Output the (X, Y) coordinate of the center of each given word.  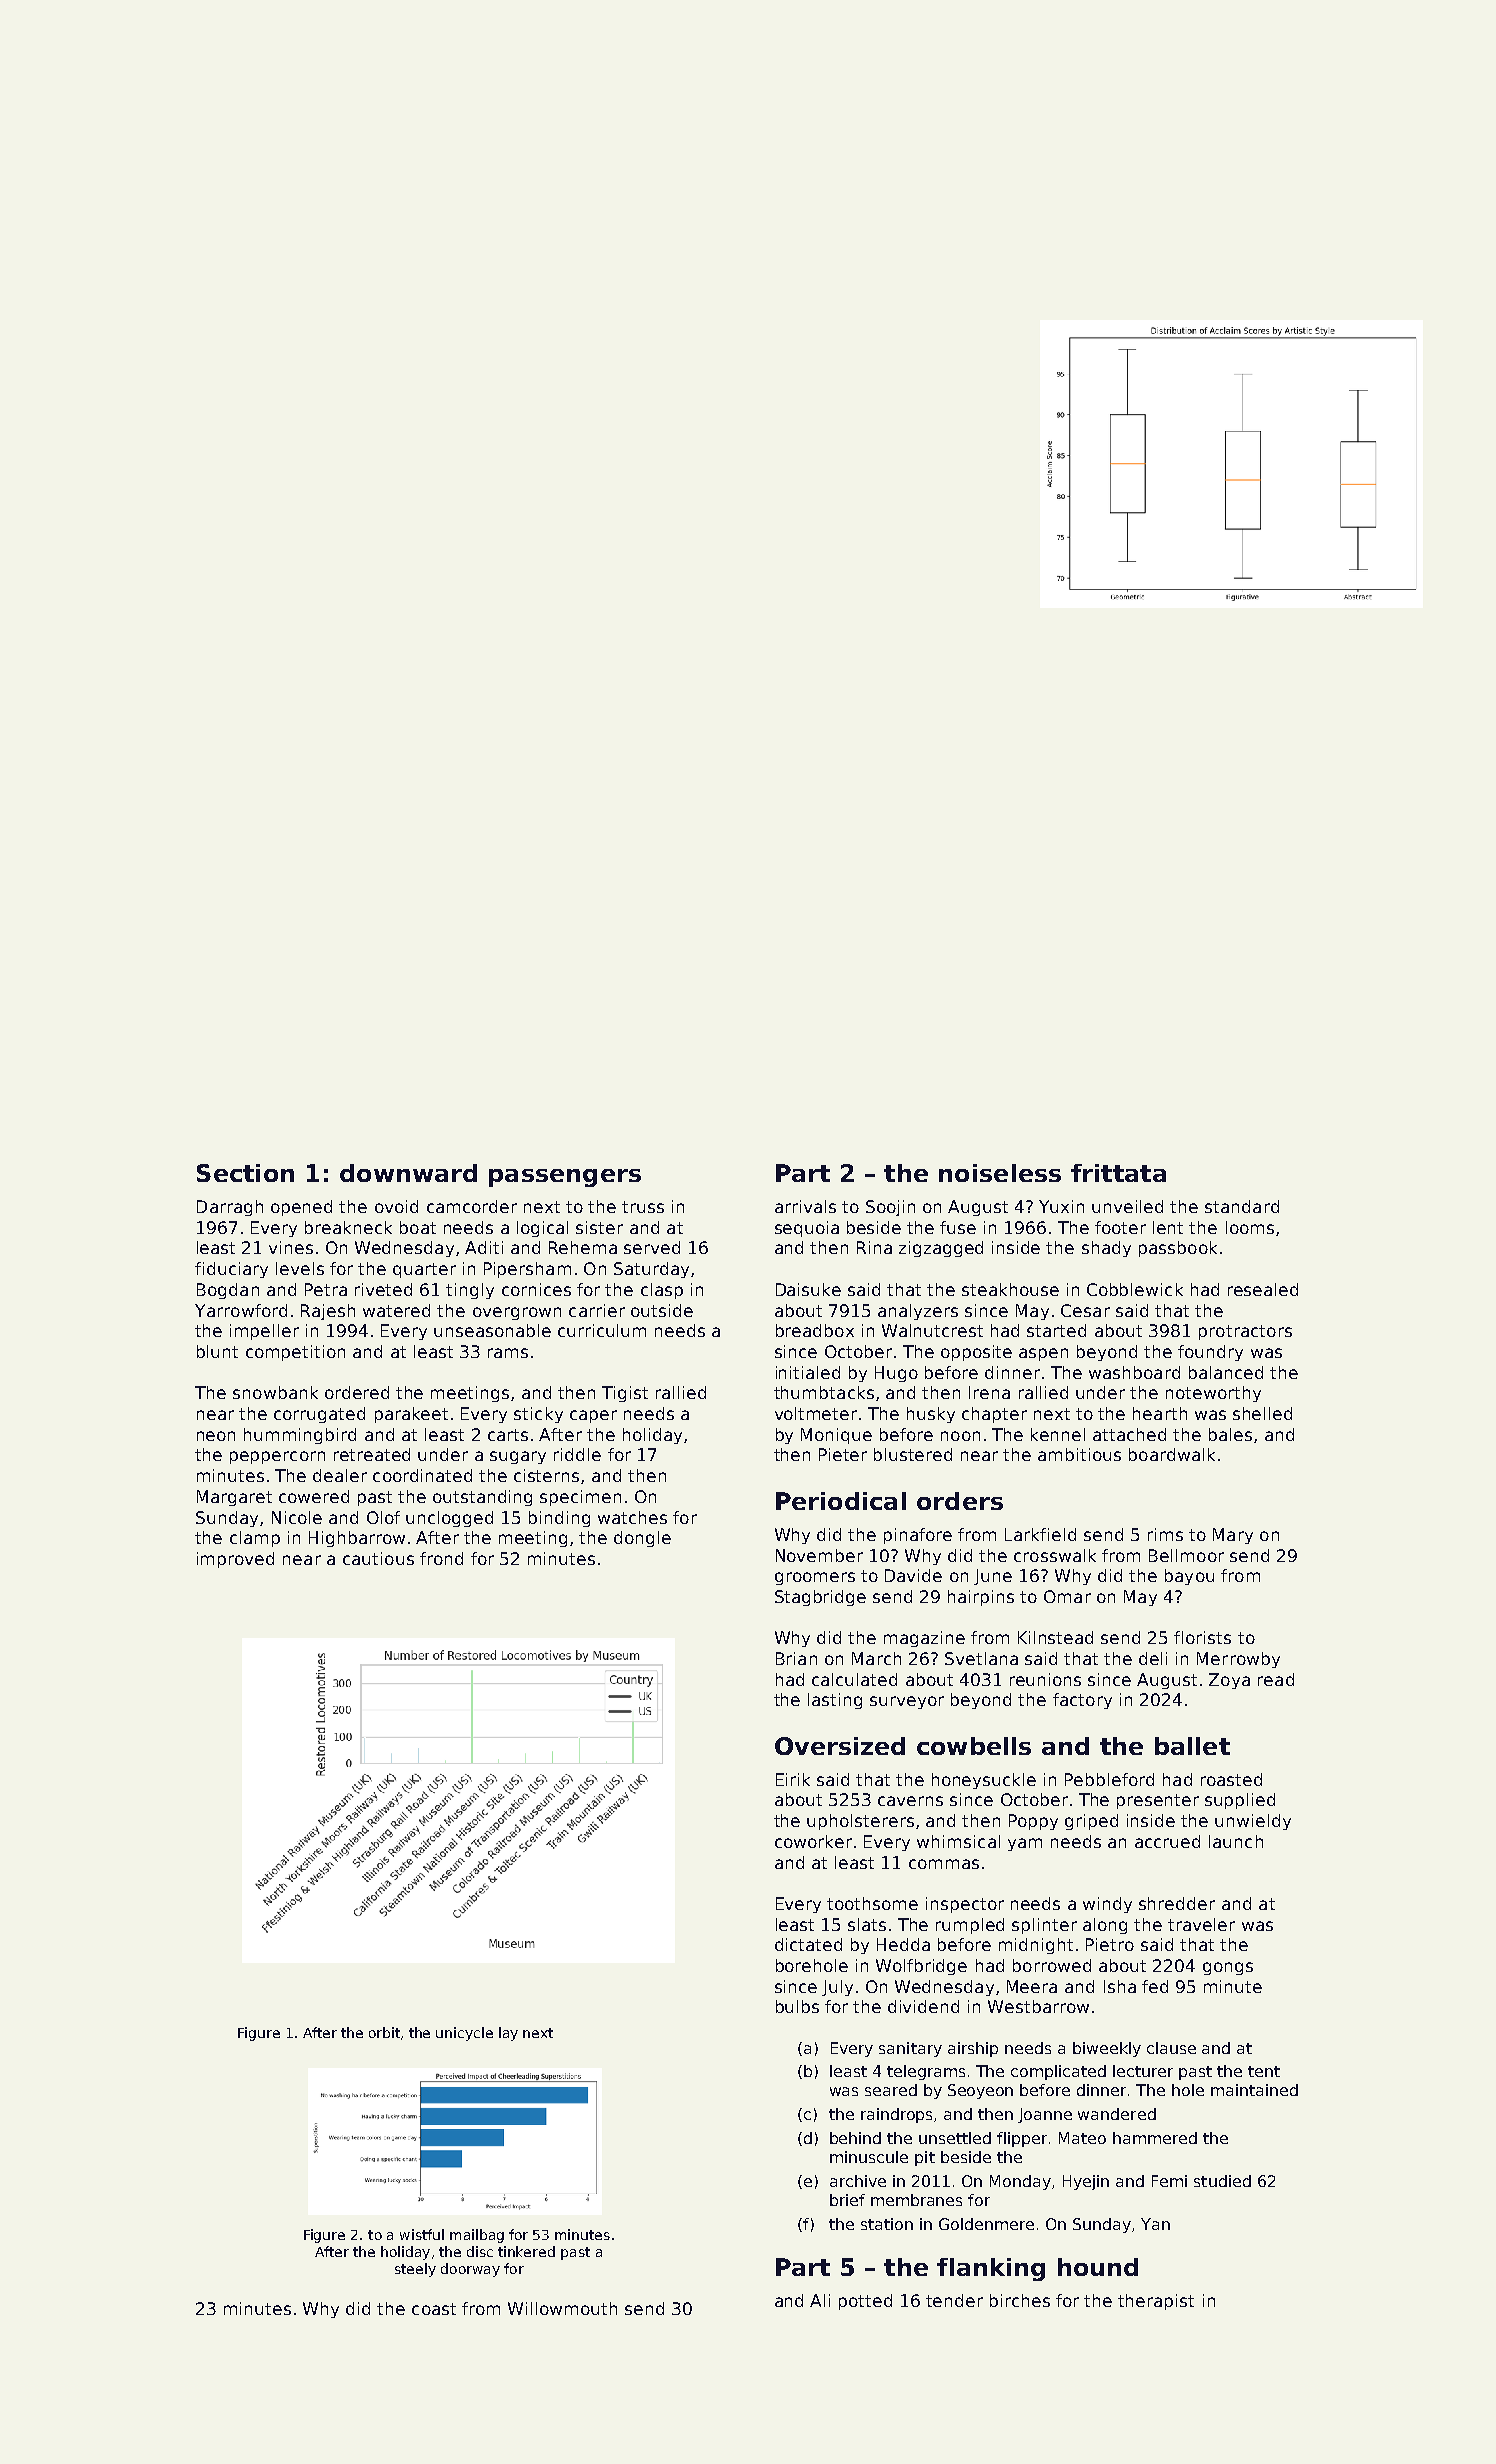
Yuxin (1061, 1206)
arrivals (805, 1206)
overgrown (517, 1313)
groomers (815, 1578)
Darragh (230, 1208)
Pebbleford (1109, 1779)
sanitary (910, 2049)
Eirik (793, 1779)
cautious (378, 1558)
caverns (910, 1801)
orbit (384, 2032)
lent (1168, 1227)
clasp (662, 1291)
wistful (422, 2234)
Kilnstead (1055, 1637)
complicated (1058, 2072)
